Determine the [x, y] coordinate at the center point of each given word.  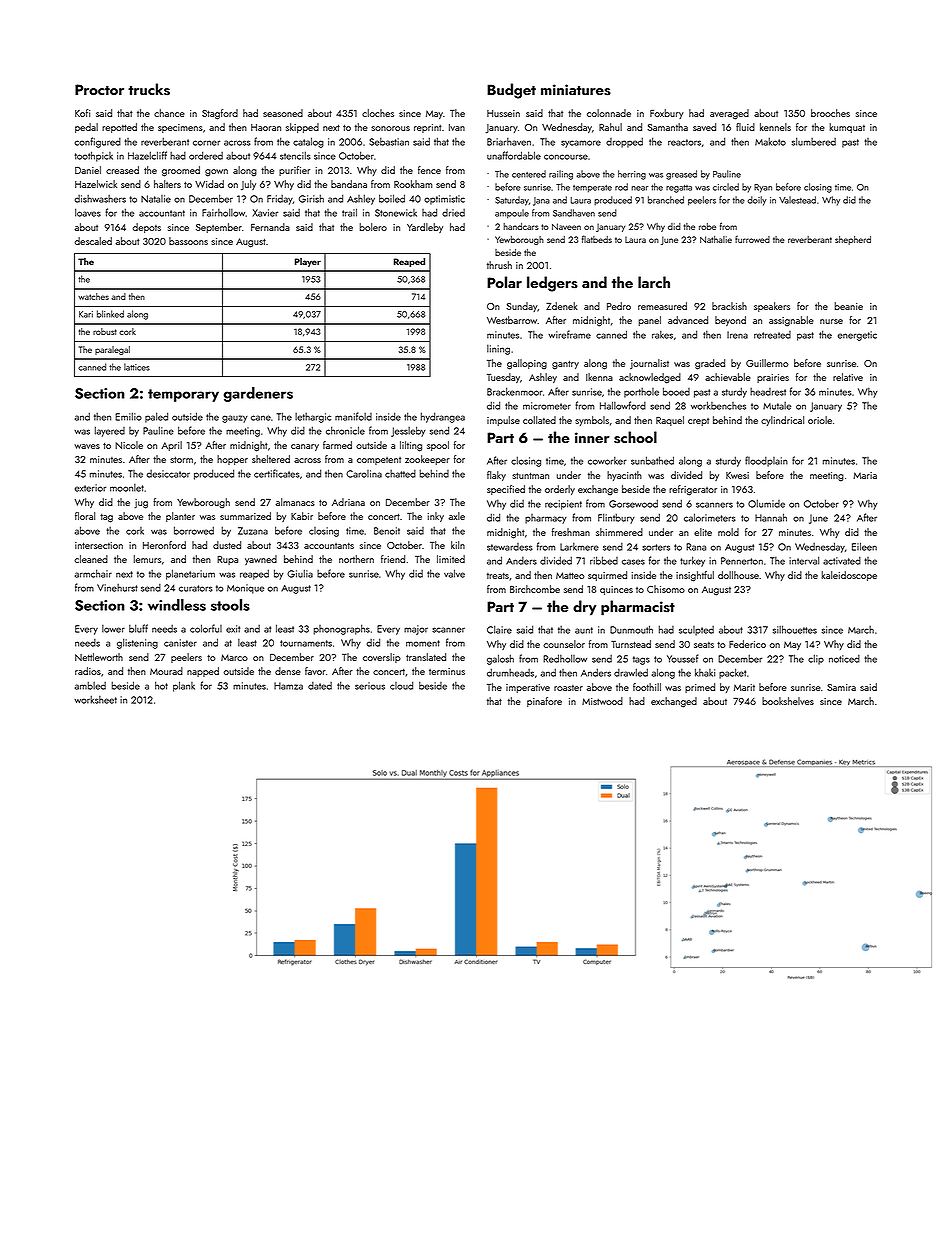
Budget [511, 91]
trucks [149, 89]
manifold [353, 416]
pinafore [544, 702]
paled [156, 417]
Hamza [288, 686]
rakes [662, 334]
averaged [729, 114]
